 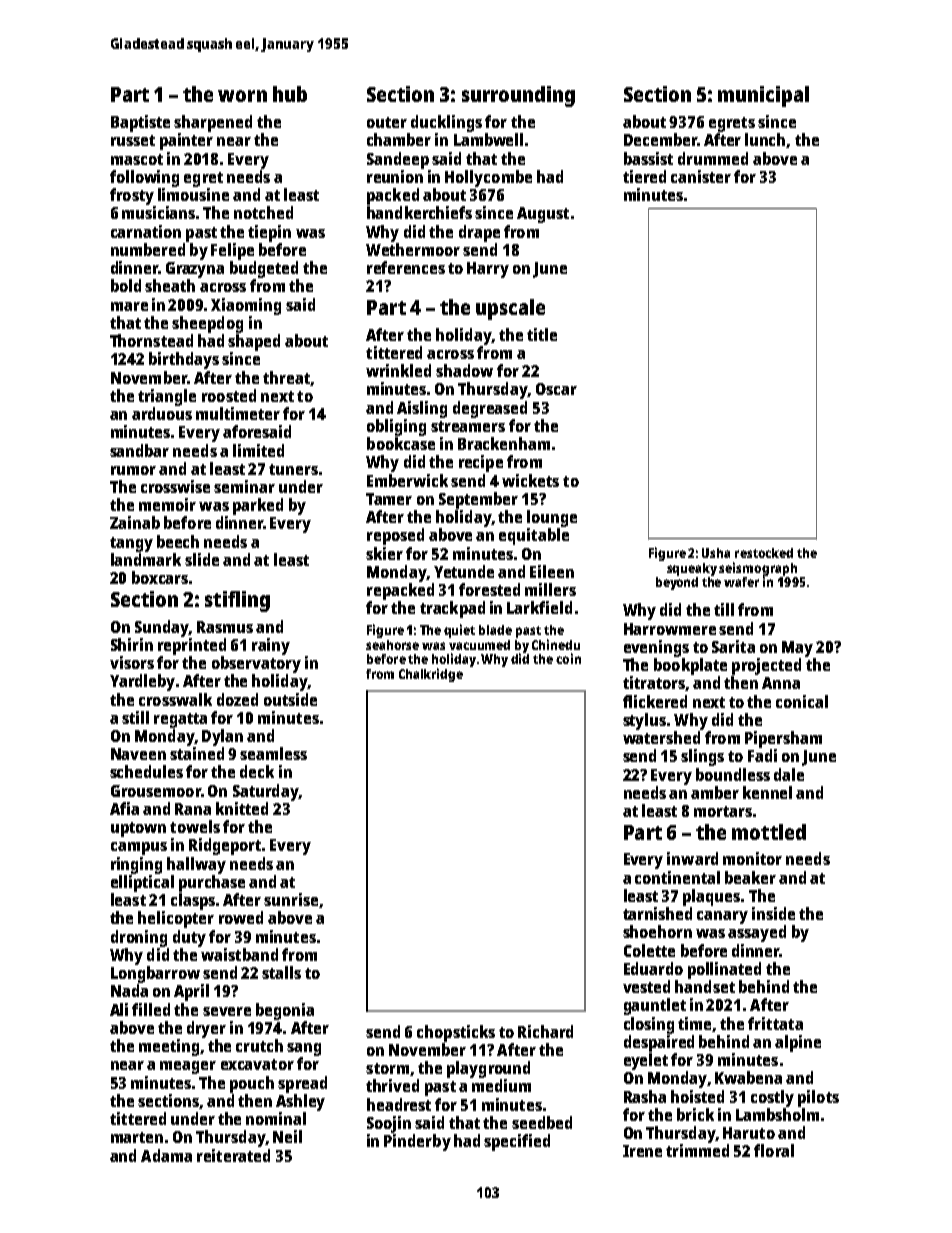 What do you see at coordinates (233, 1155) in the screenshot?
I see `reiterated` at bounding box center [233, 1155].
